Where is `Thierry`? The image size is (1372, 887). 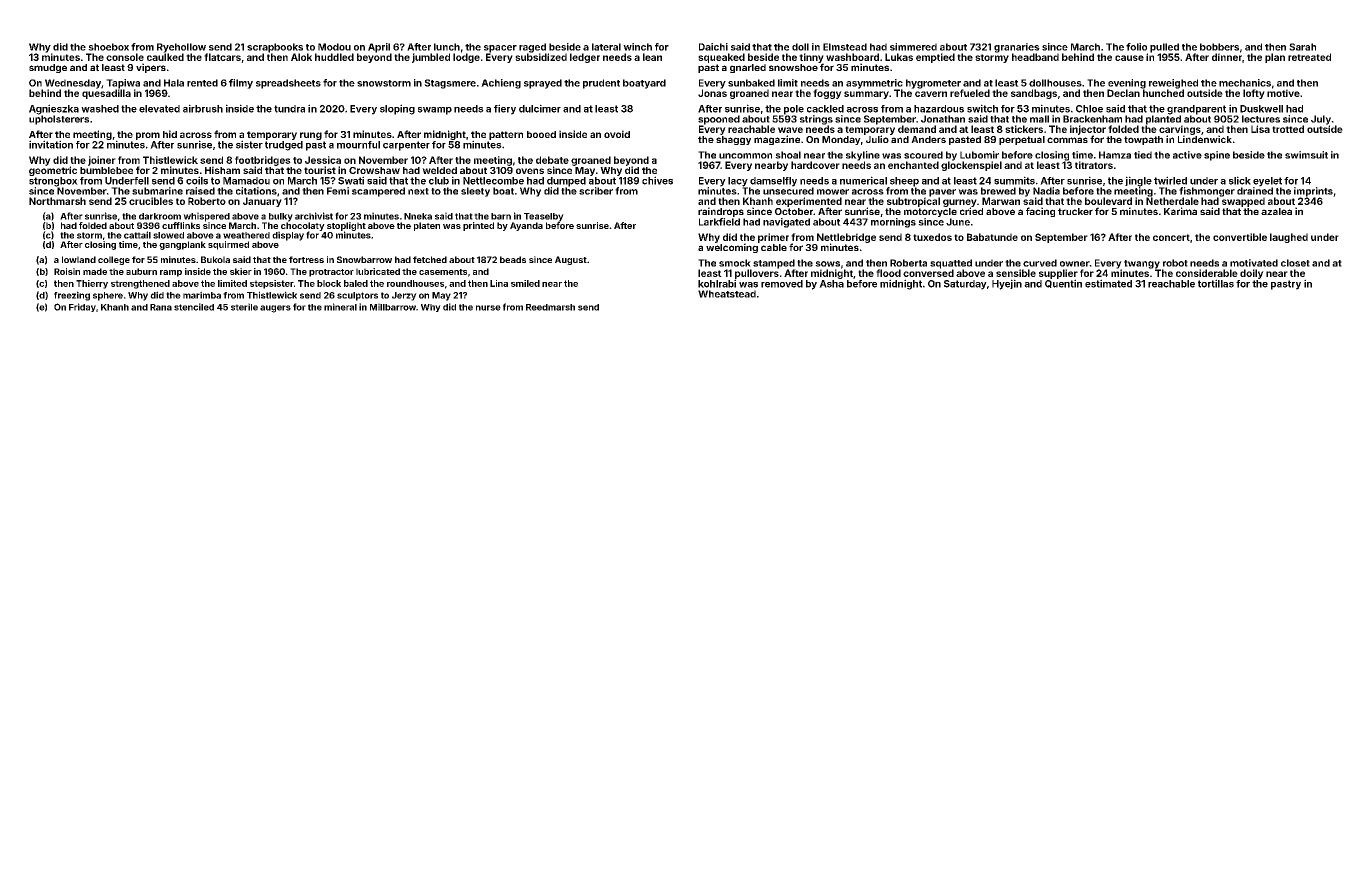 Thierry is located at coordinates (92, 284).
